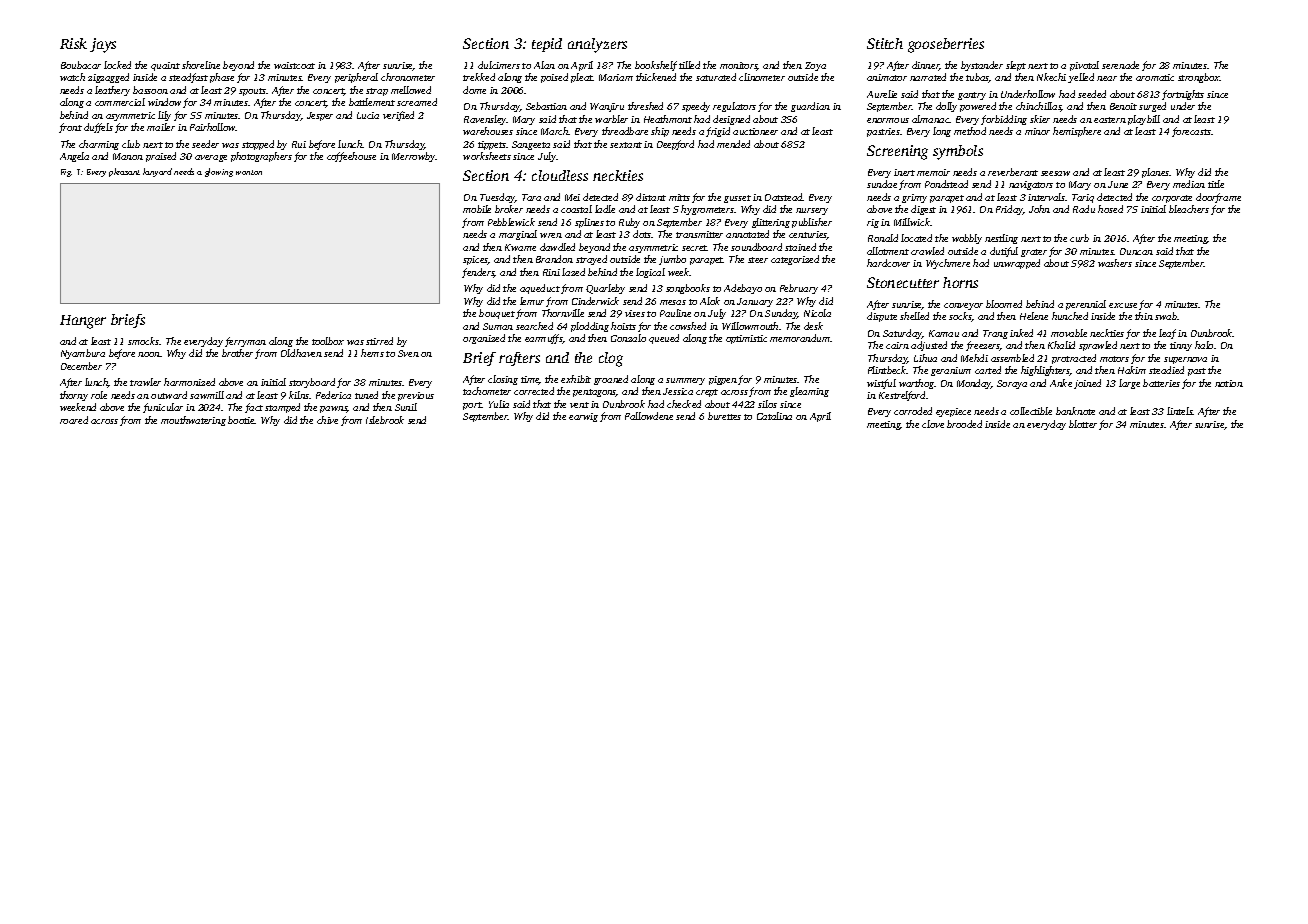  What do you see at coordinates (723, 380) in the image?
I see `pigpen` at bounding box center [723, 380].
